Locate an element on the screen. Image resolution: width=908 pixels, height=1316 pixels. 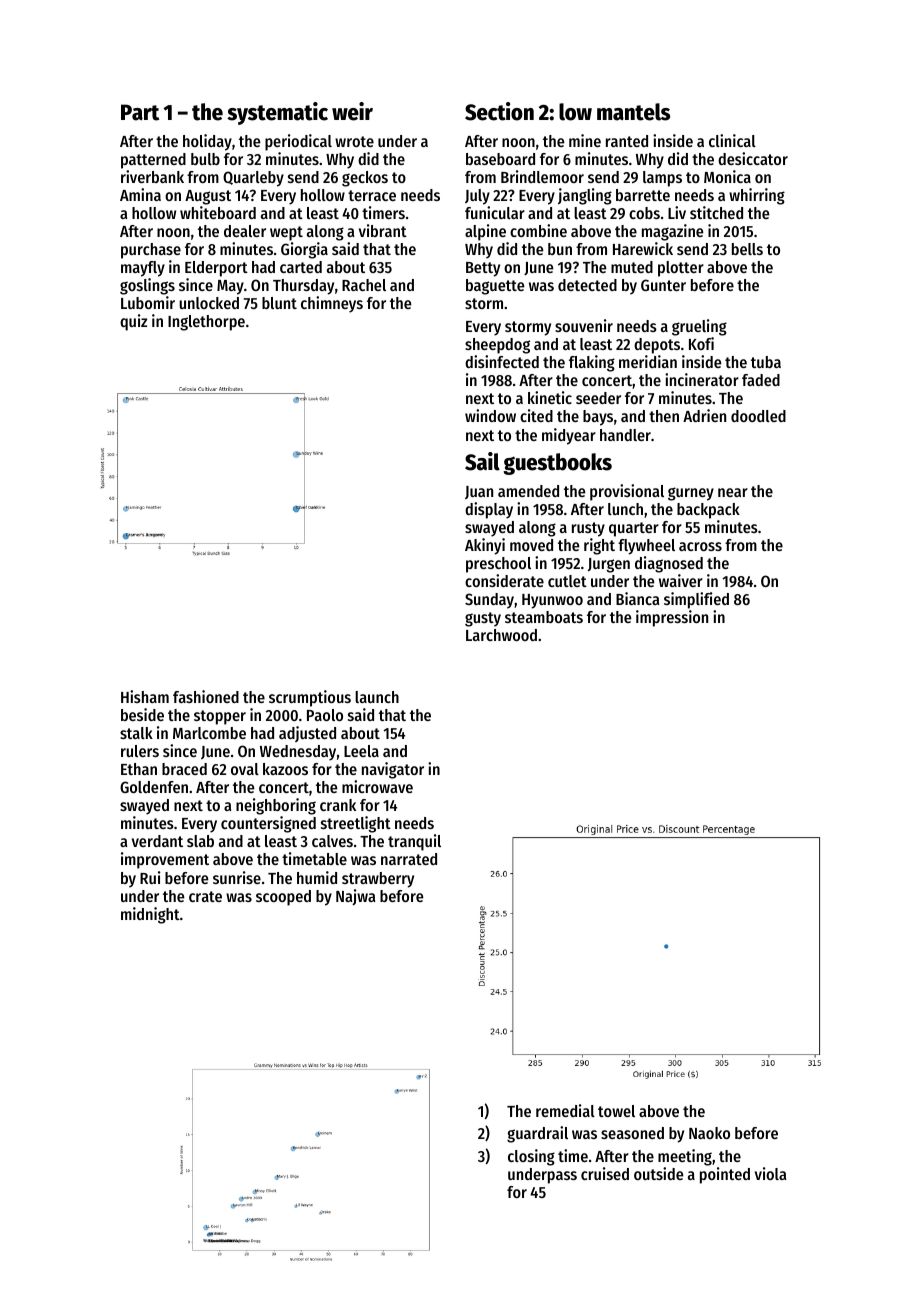
near is located at coordinates (733, 492).
